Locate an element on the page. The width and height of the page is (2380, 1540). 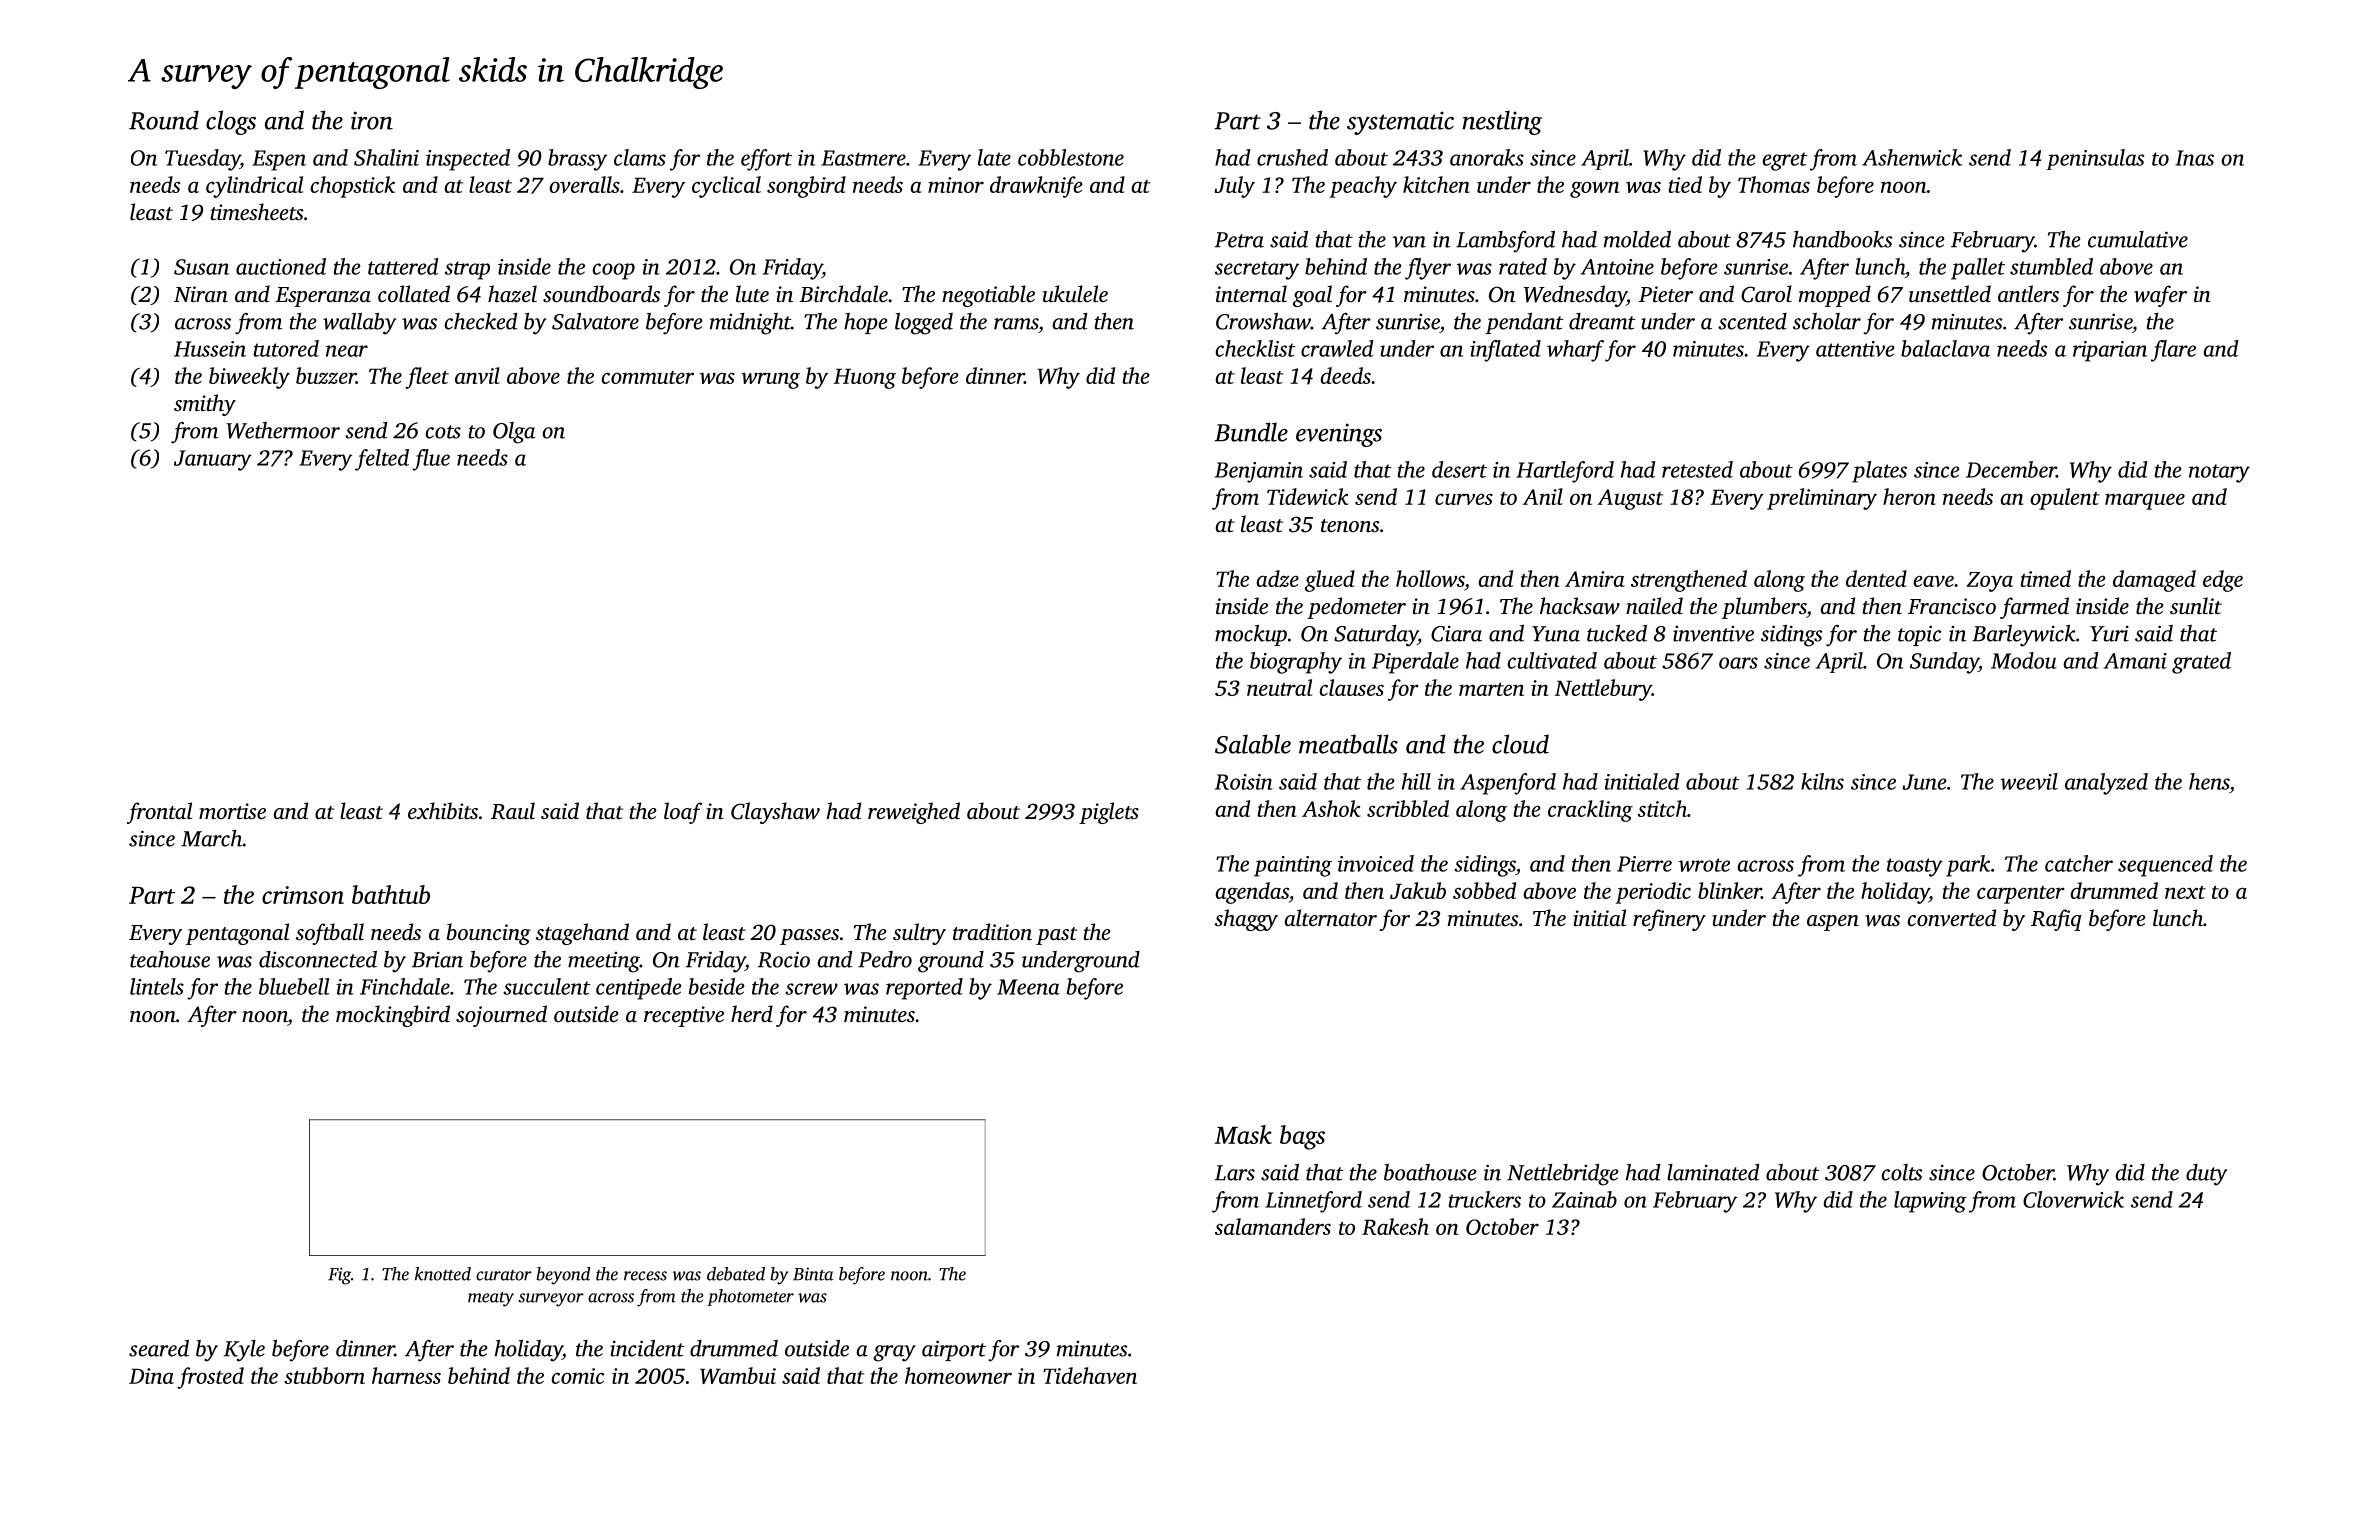
smithy is located at coordinates (205, 405).
